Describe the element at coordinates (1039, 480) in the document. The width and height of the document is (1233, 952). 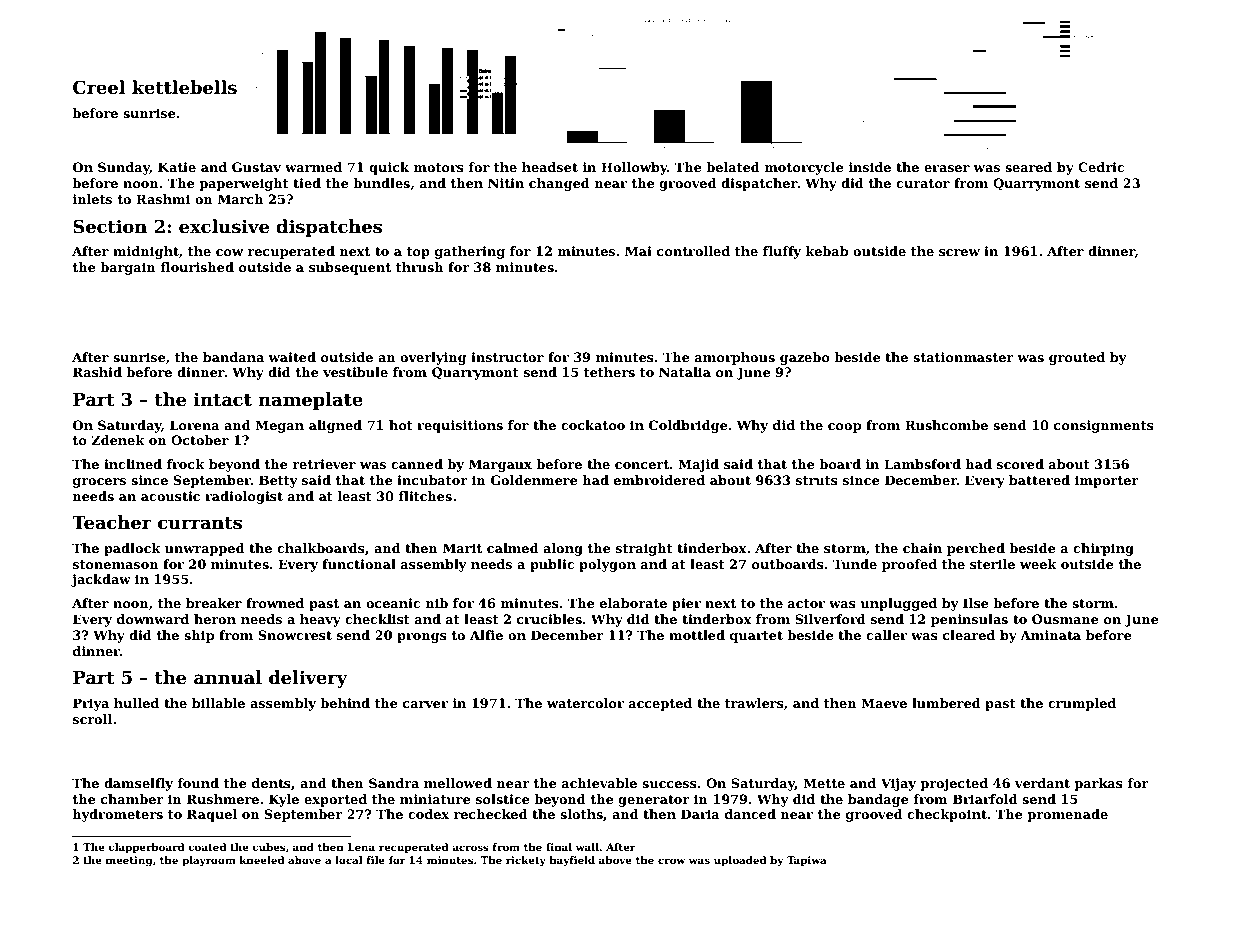
I see `battered` at that location.
